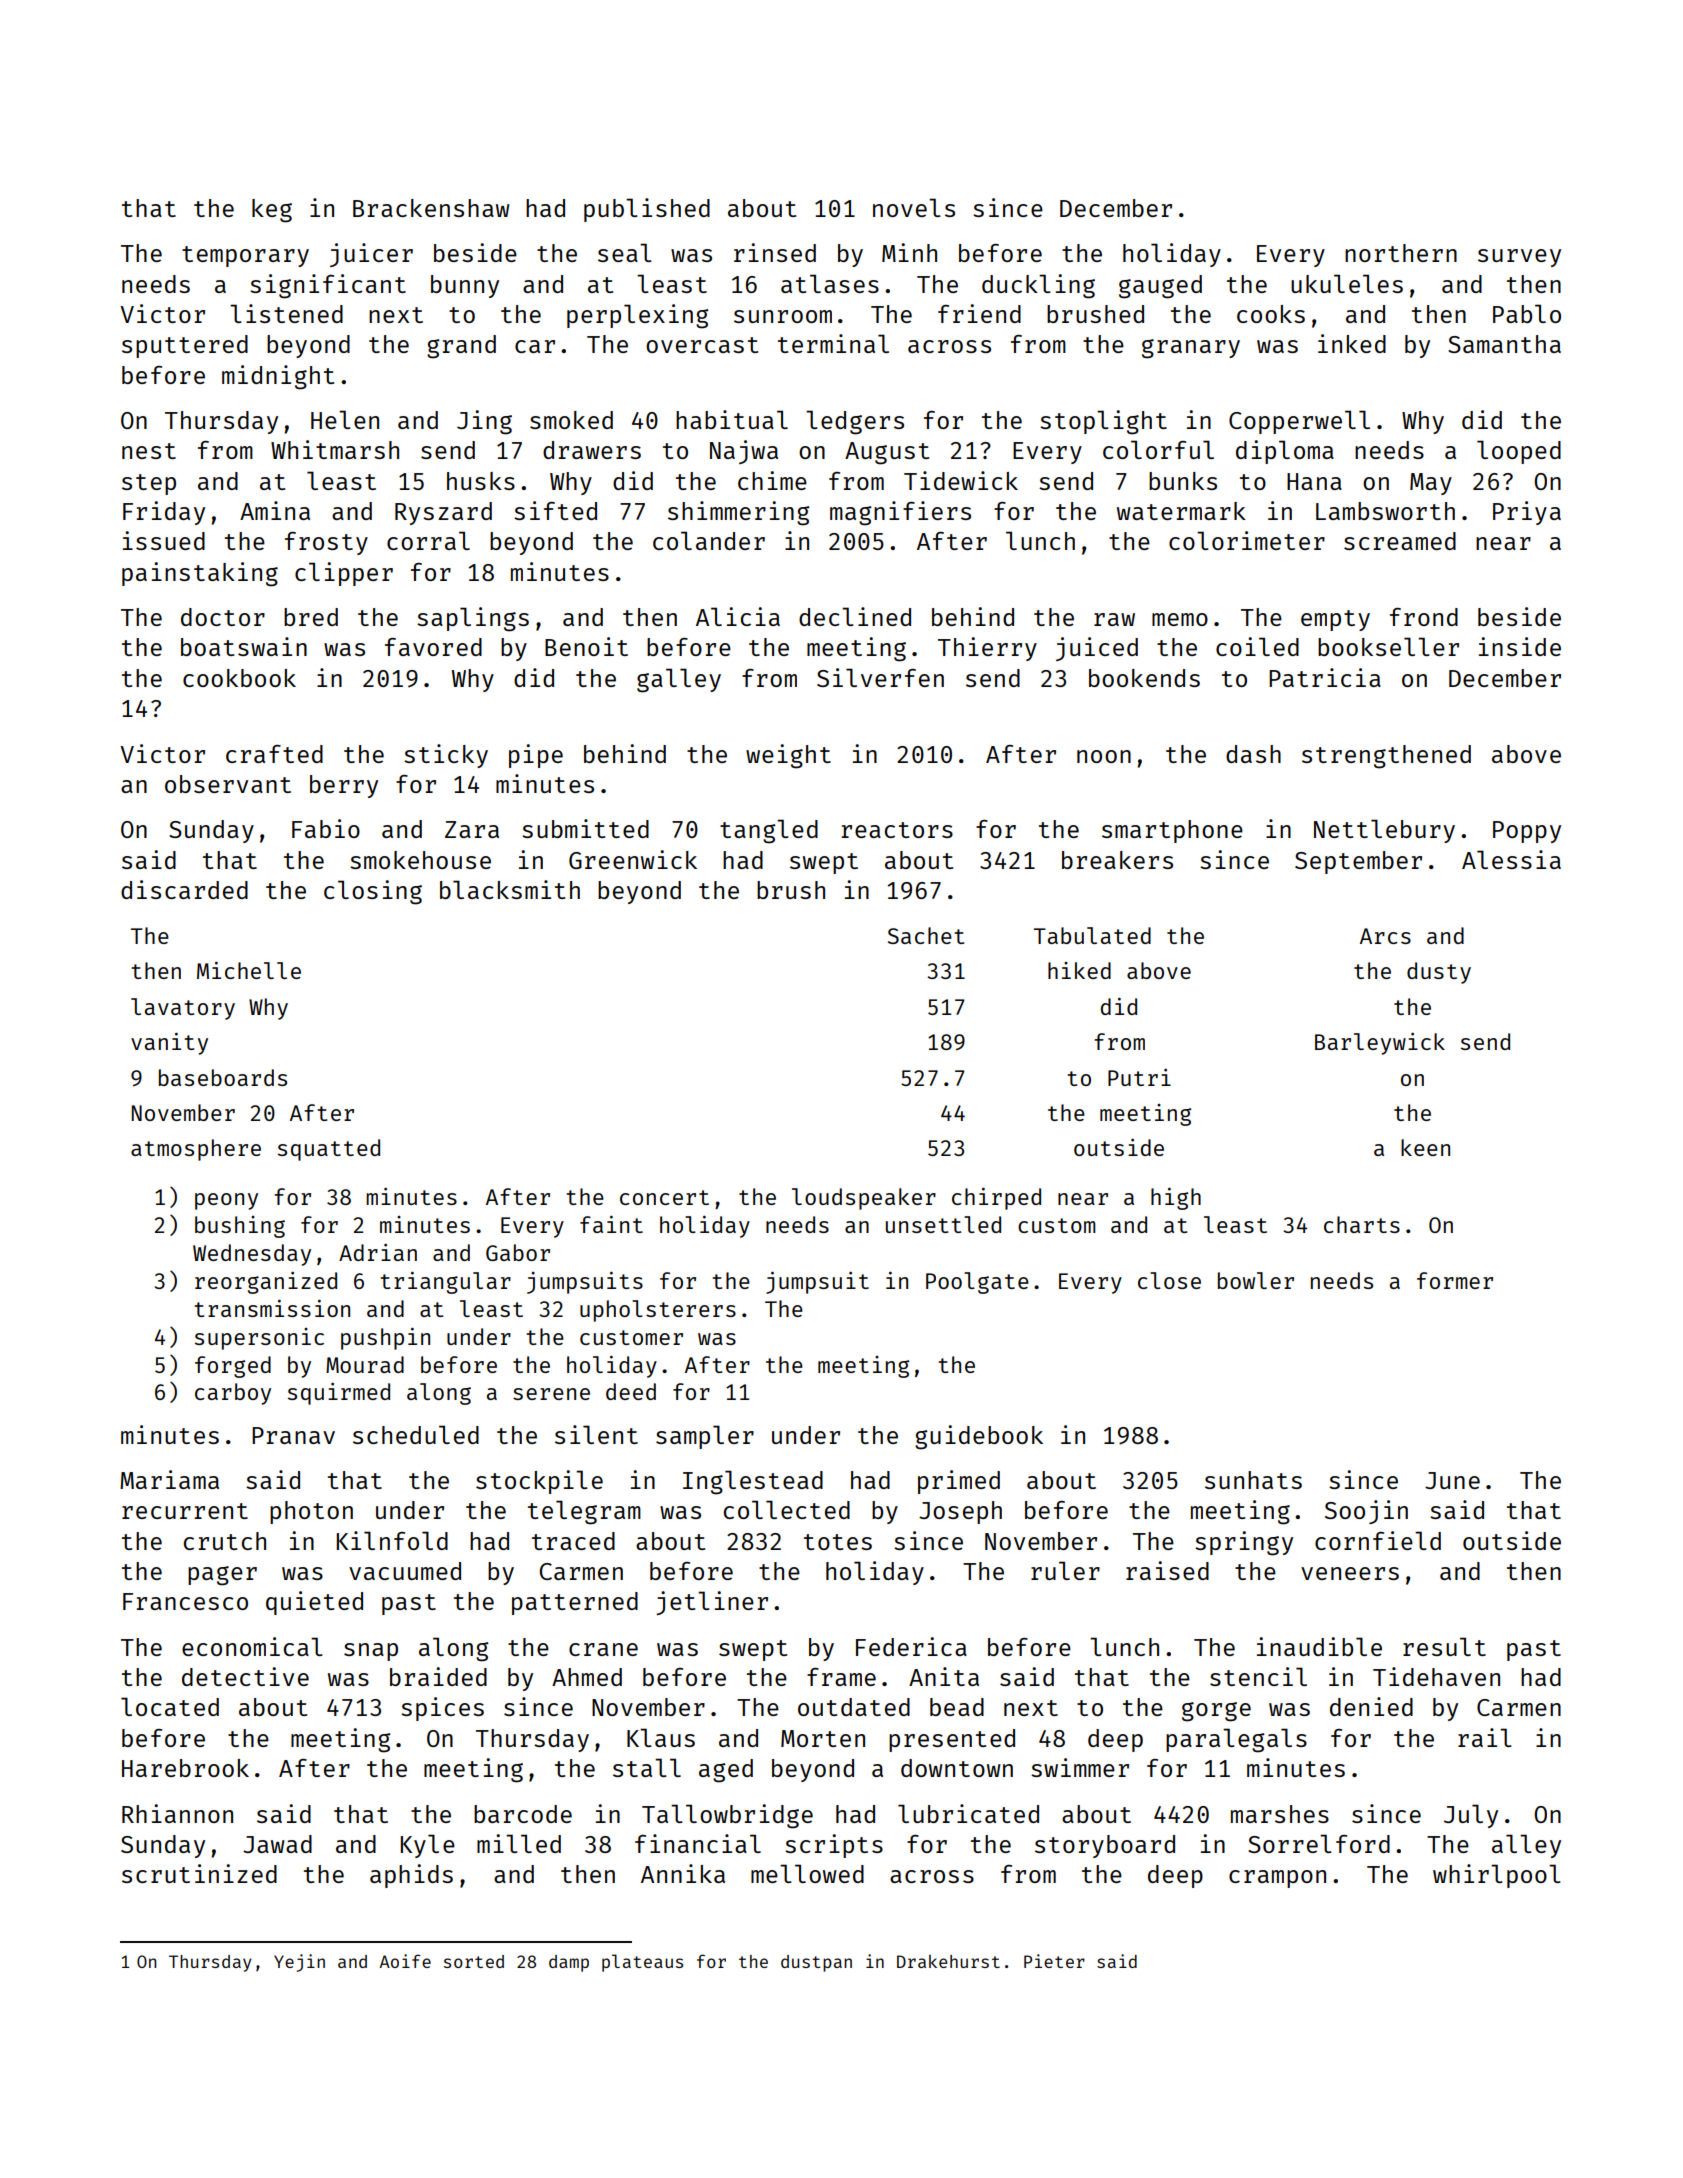  Describe the element at coordinates (371, 1652) in the document. I see `snap` at that location.
